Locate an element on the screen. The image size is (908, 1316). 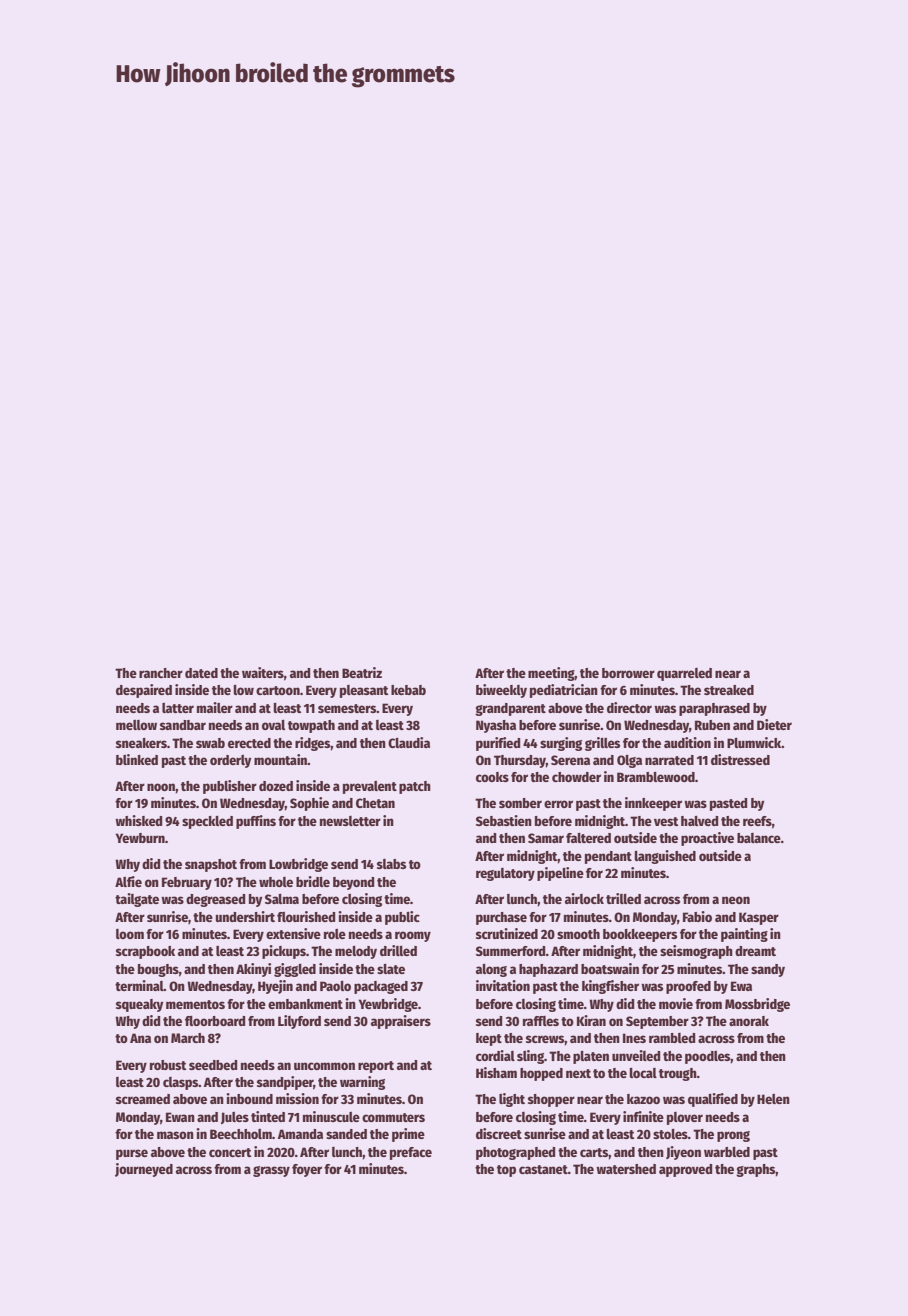
Beatriz is located at coordinates (362, 672).
